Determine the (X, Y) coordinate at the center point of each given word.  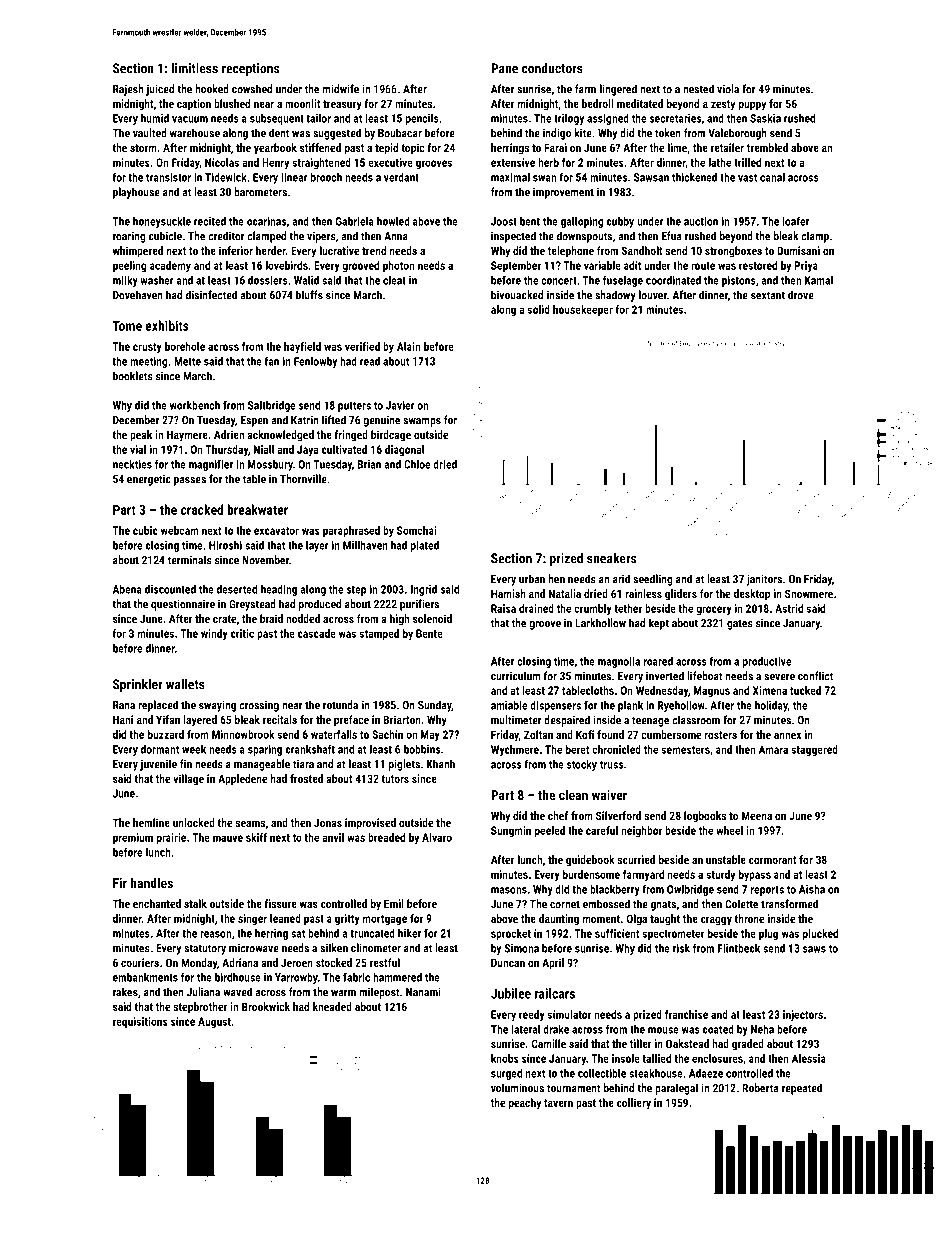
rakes (125, 992)
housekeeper (583, 310)
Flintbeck (739, 948)
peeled (550, 831)
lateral (525, 1029)
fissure (280, 903)
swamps (422, 422)
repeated (802, 1089)
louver (653, 295)
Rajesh (128, 90)
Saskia (765, 118)
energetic (149, 480)
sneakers (611, 558)
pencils (422, 119)
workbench (195, 405)
